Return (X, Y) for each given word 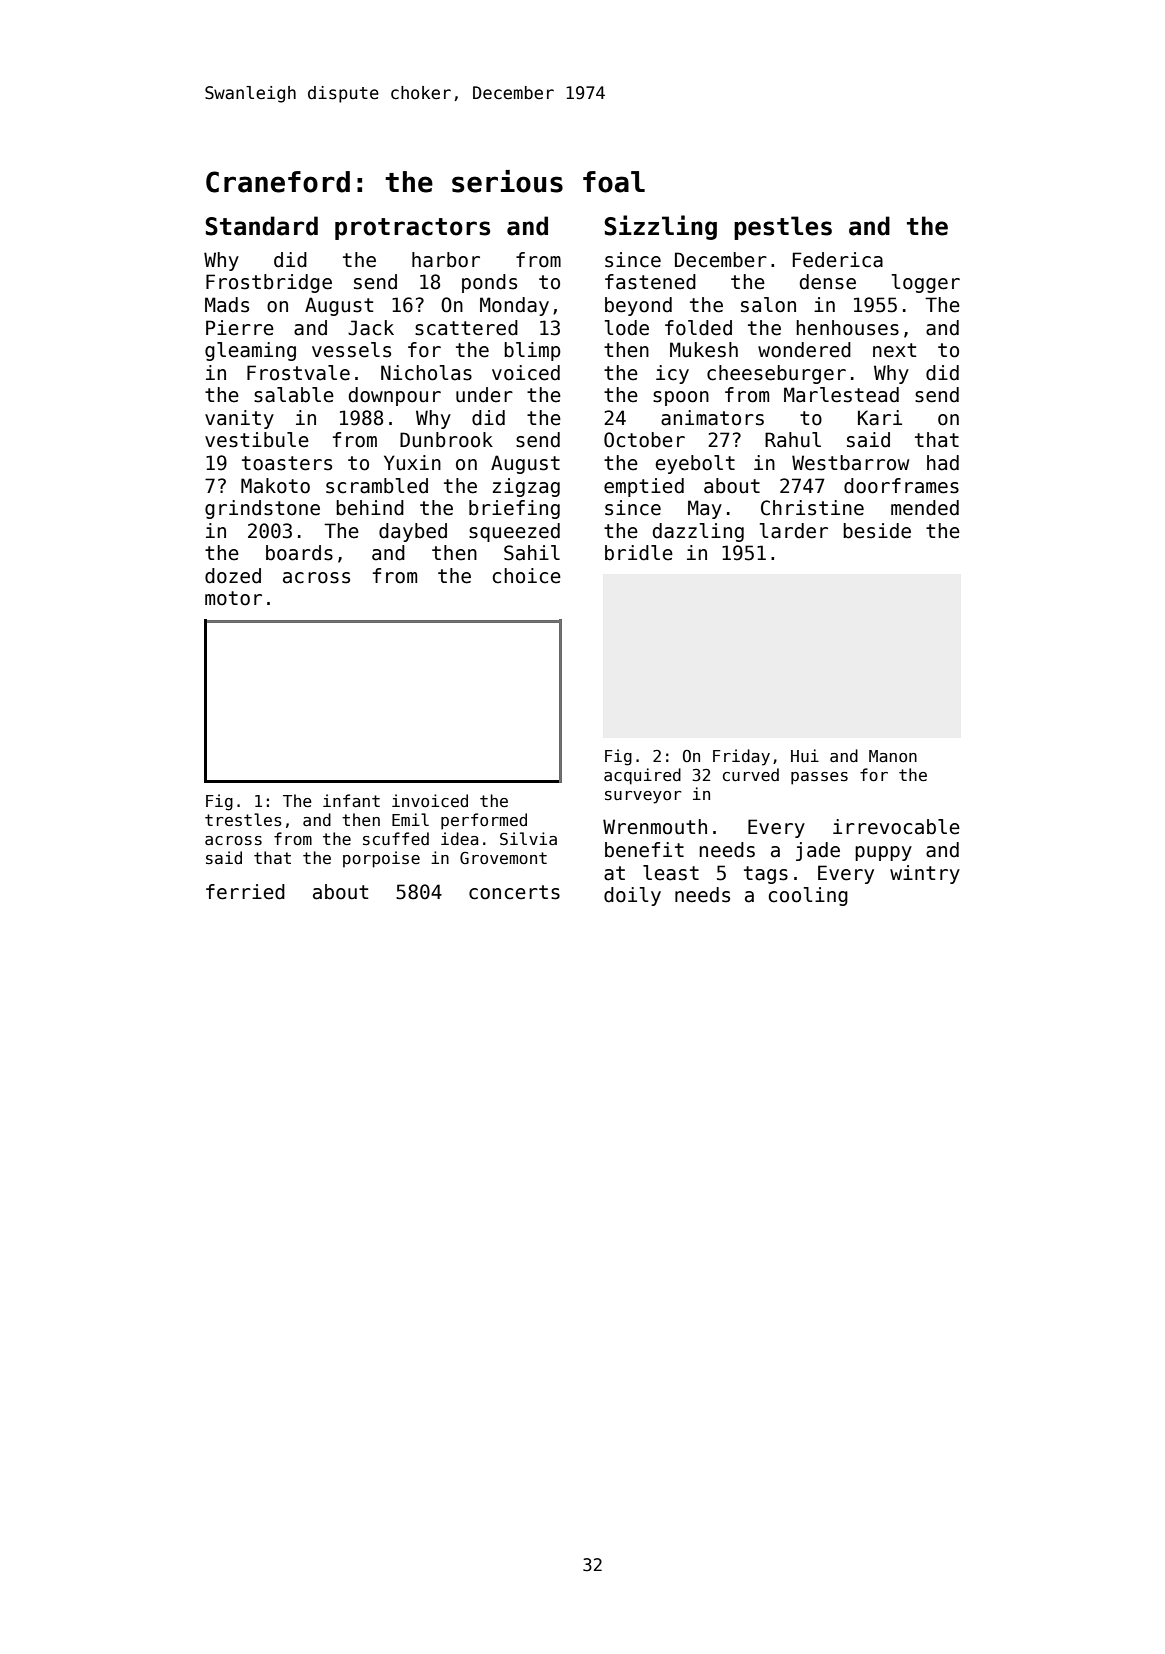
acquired (642, 776)
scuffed (396, 838)
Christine (812, 508)
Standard (262, 226)
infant (351, 800)
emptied (644, 487)
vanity (239, 419)
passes (819, 778)
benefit (644, 850)
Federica (838, 260)
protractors (412, 229)
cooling (808, 896)
